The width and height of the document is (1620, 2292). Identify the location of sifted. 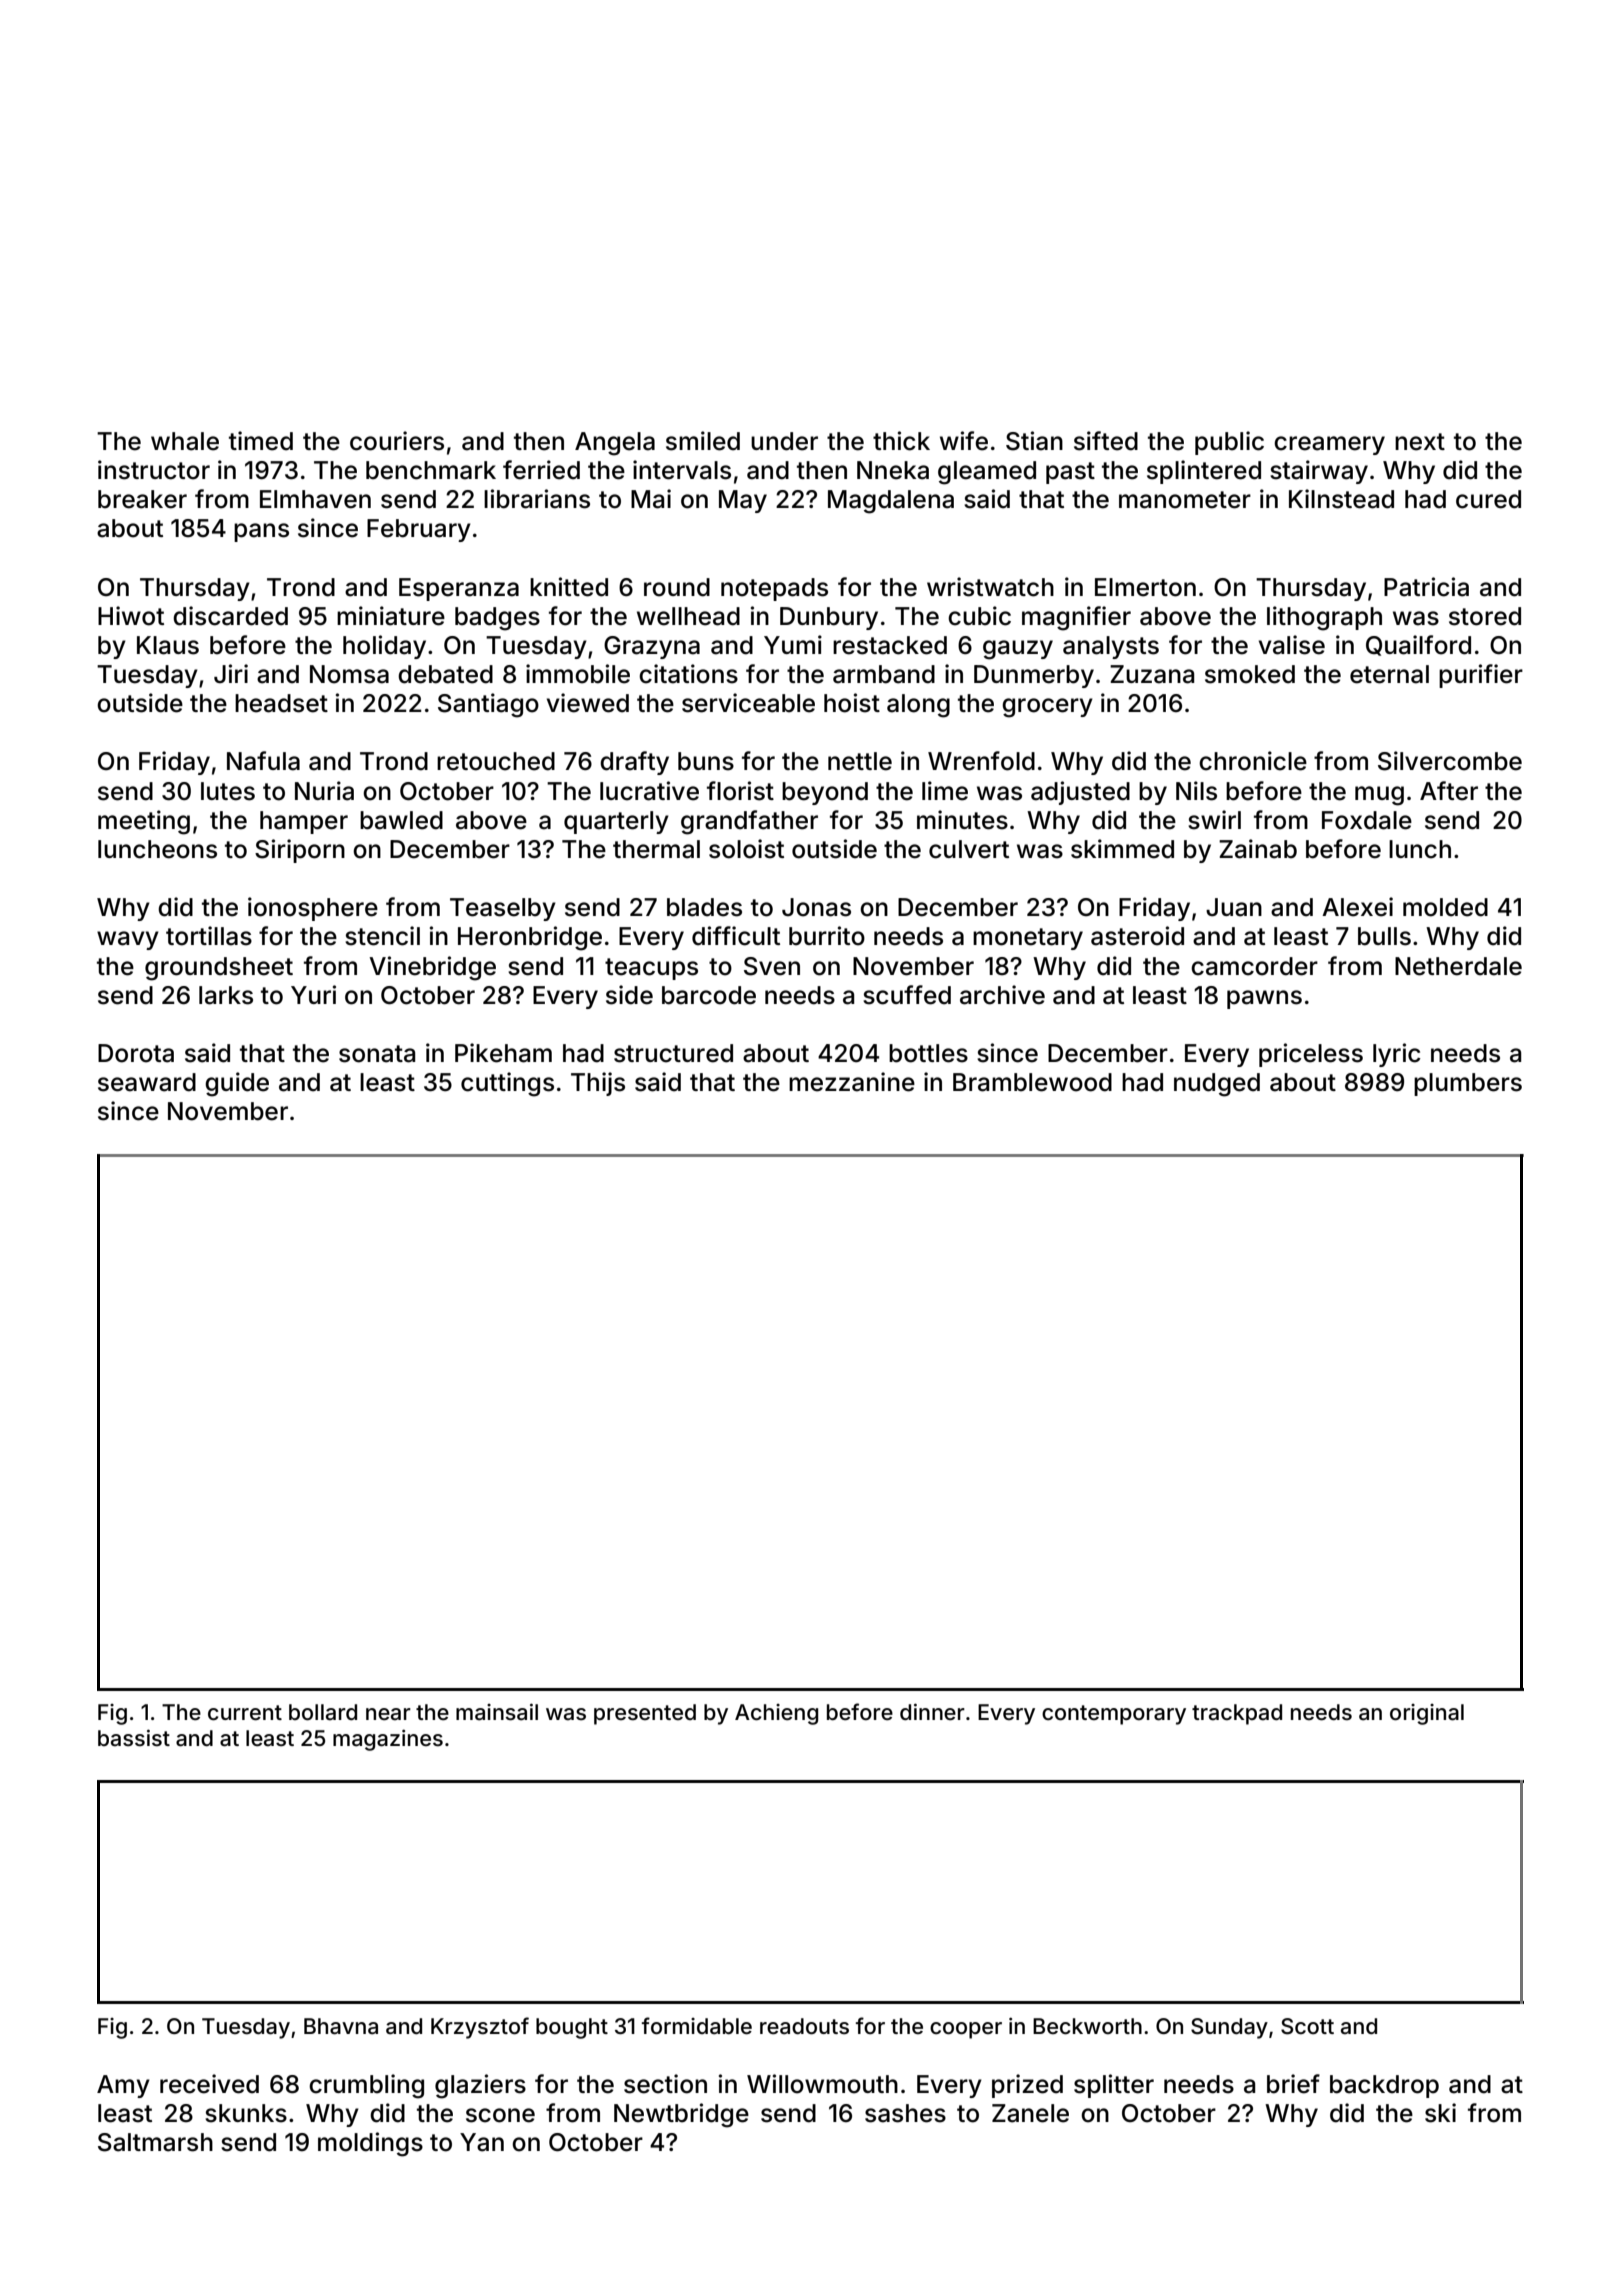
(1106, 441).
